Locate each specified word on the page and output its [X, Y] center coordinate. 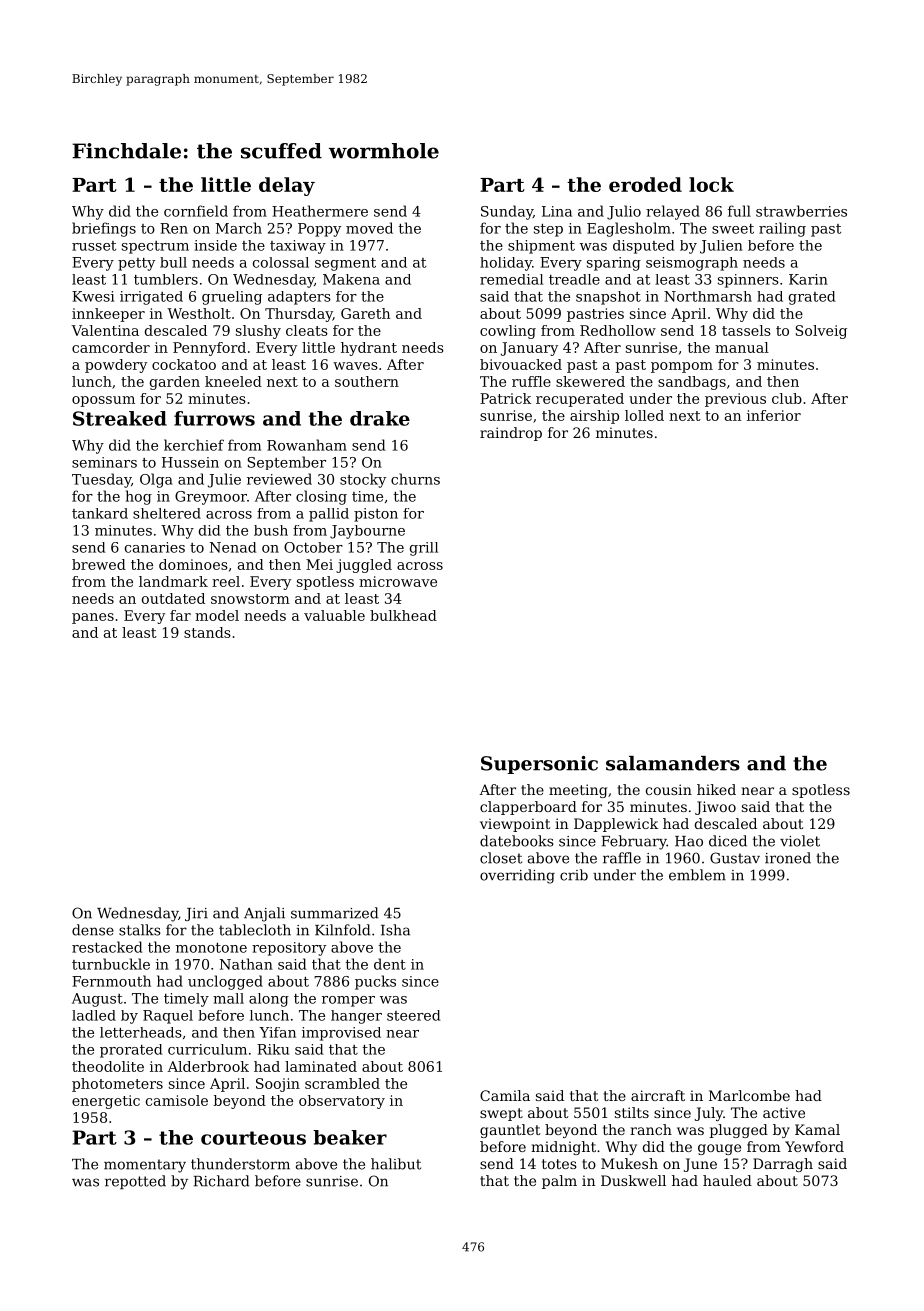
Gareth [365, 313]
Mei [319, 564]
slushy [258, 332]
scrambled [342, 1083]
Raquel [168, 1017]
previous [735, 400]
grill [424, 549]
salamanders [673, 763]
